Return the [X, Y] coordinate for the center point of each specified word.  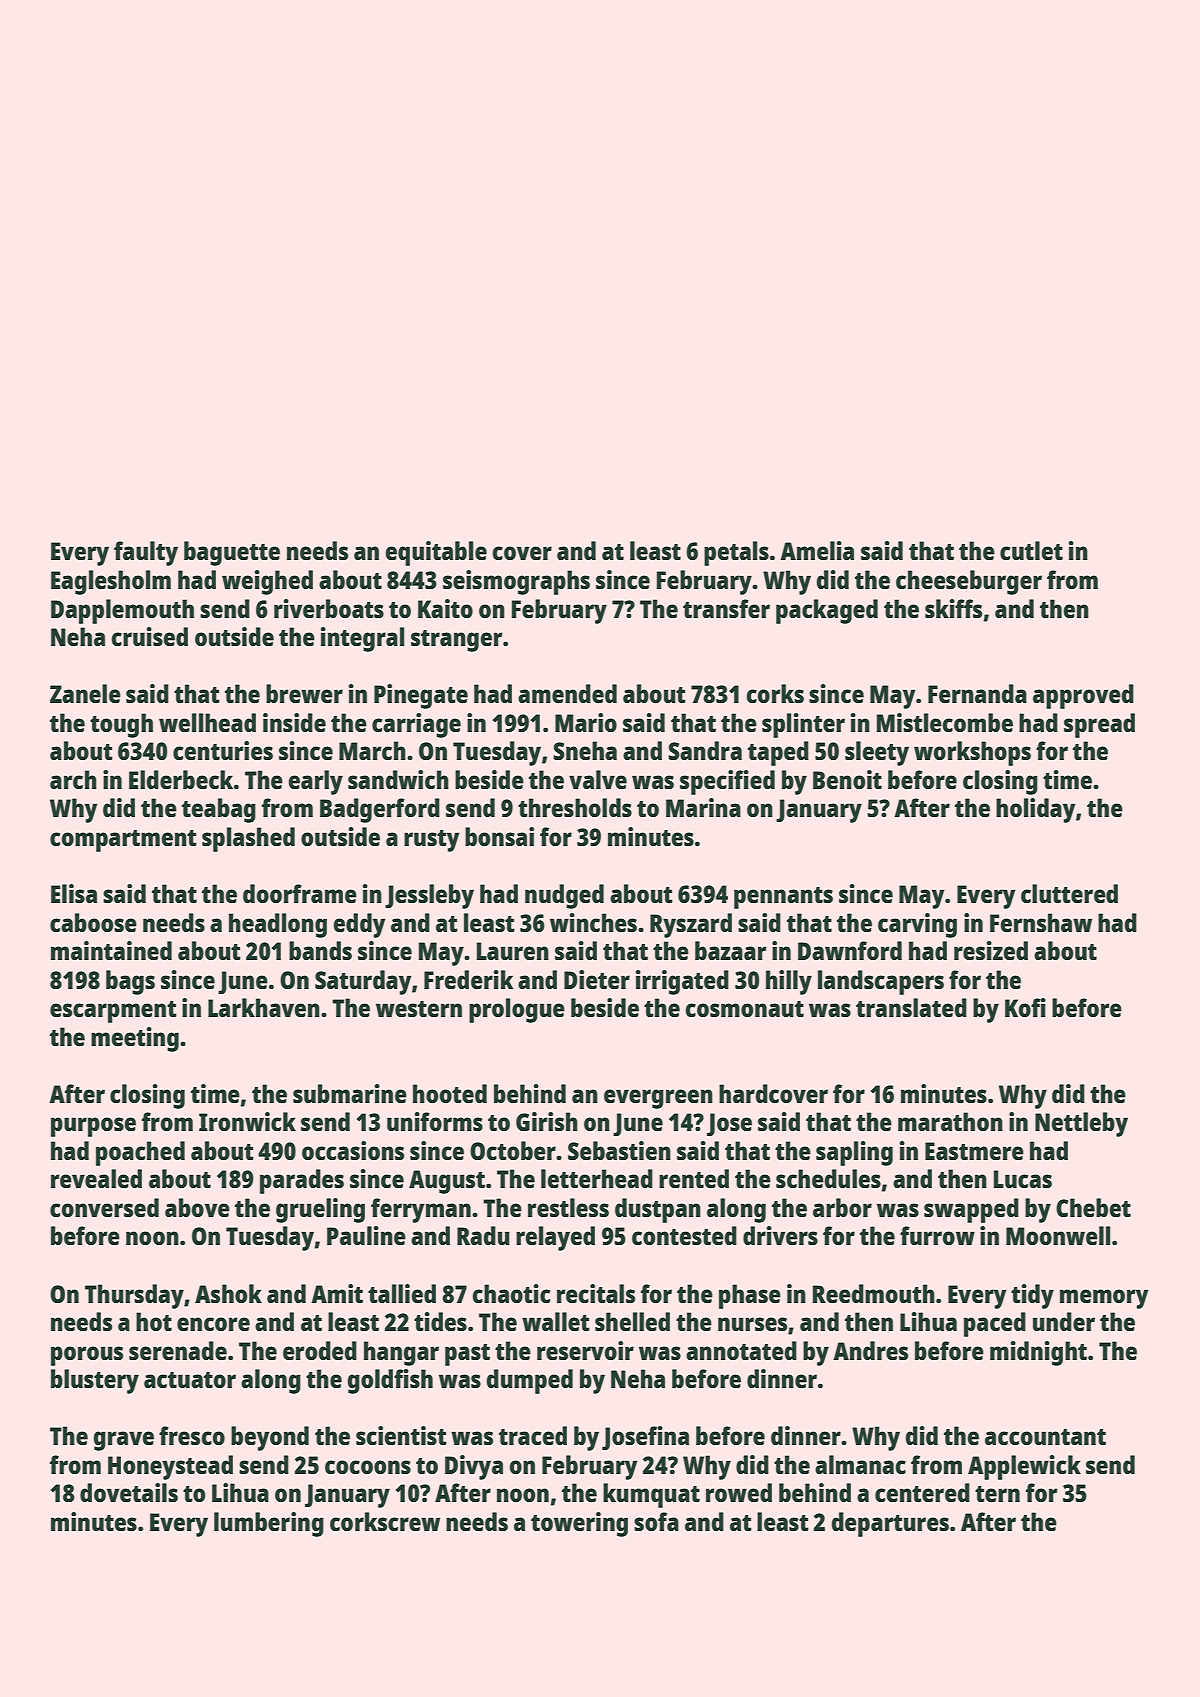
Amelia [817, 550]
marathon [950, 1121]
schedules [828, 1178]
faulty [146, 553]
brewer [304, 693]
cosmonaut [744, 1009]
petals [736, 553]
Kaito [445, 608]
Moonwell [1058, 1235]
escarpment [113, 1012]
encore [213, 1324]
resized [991, 950]
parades [302, 1181]
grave [123, 1441]
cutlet [1031, 550]
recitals [596, 1293]
